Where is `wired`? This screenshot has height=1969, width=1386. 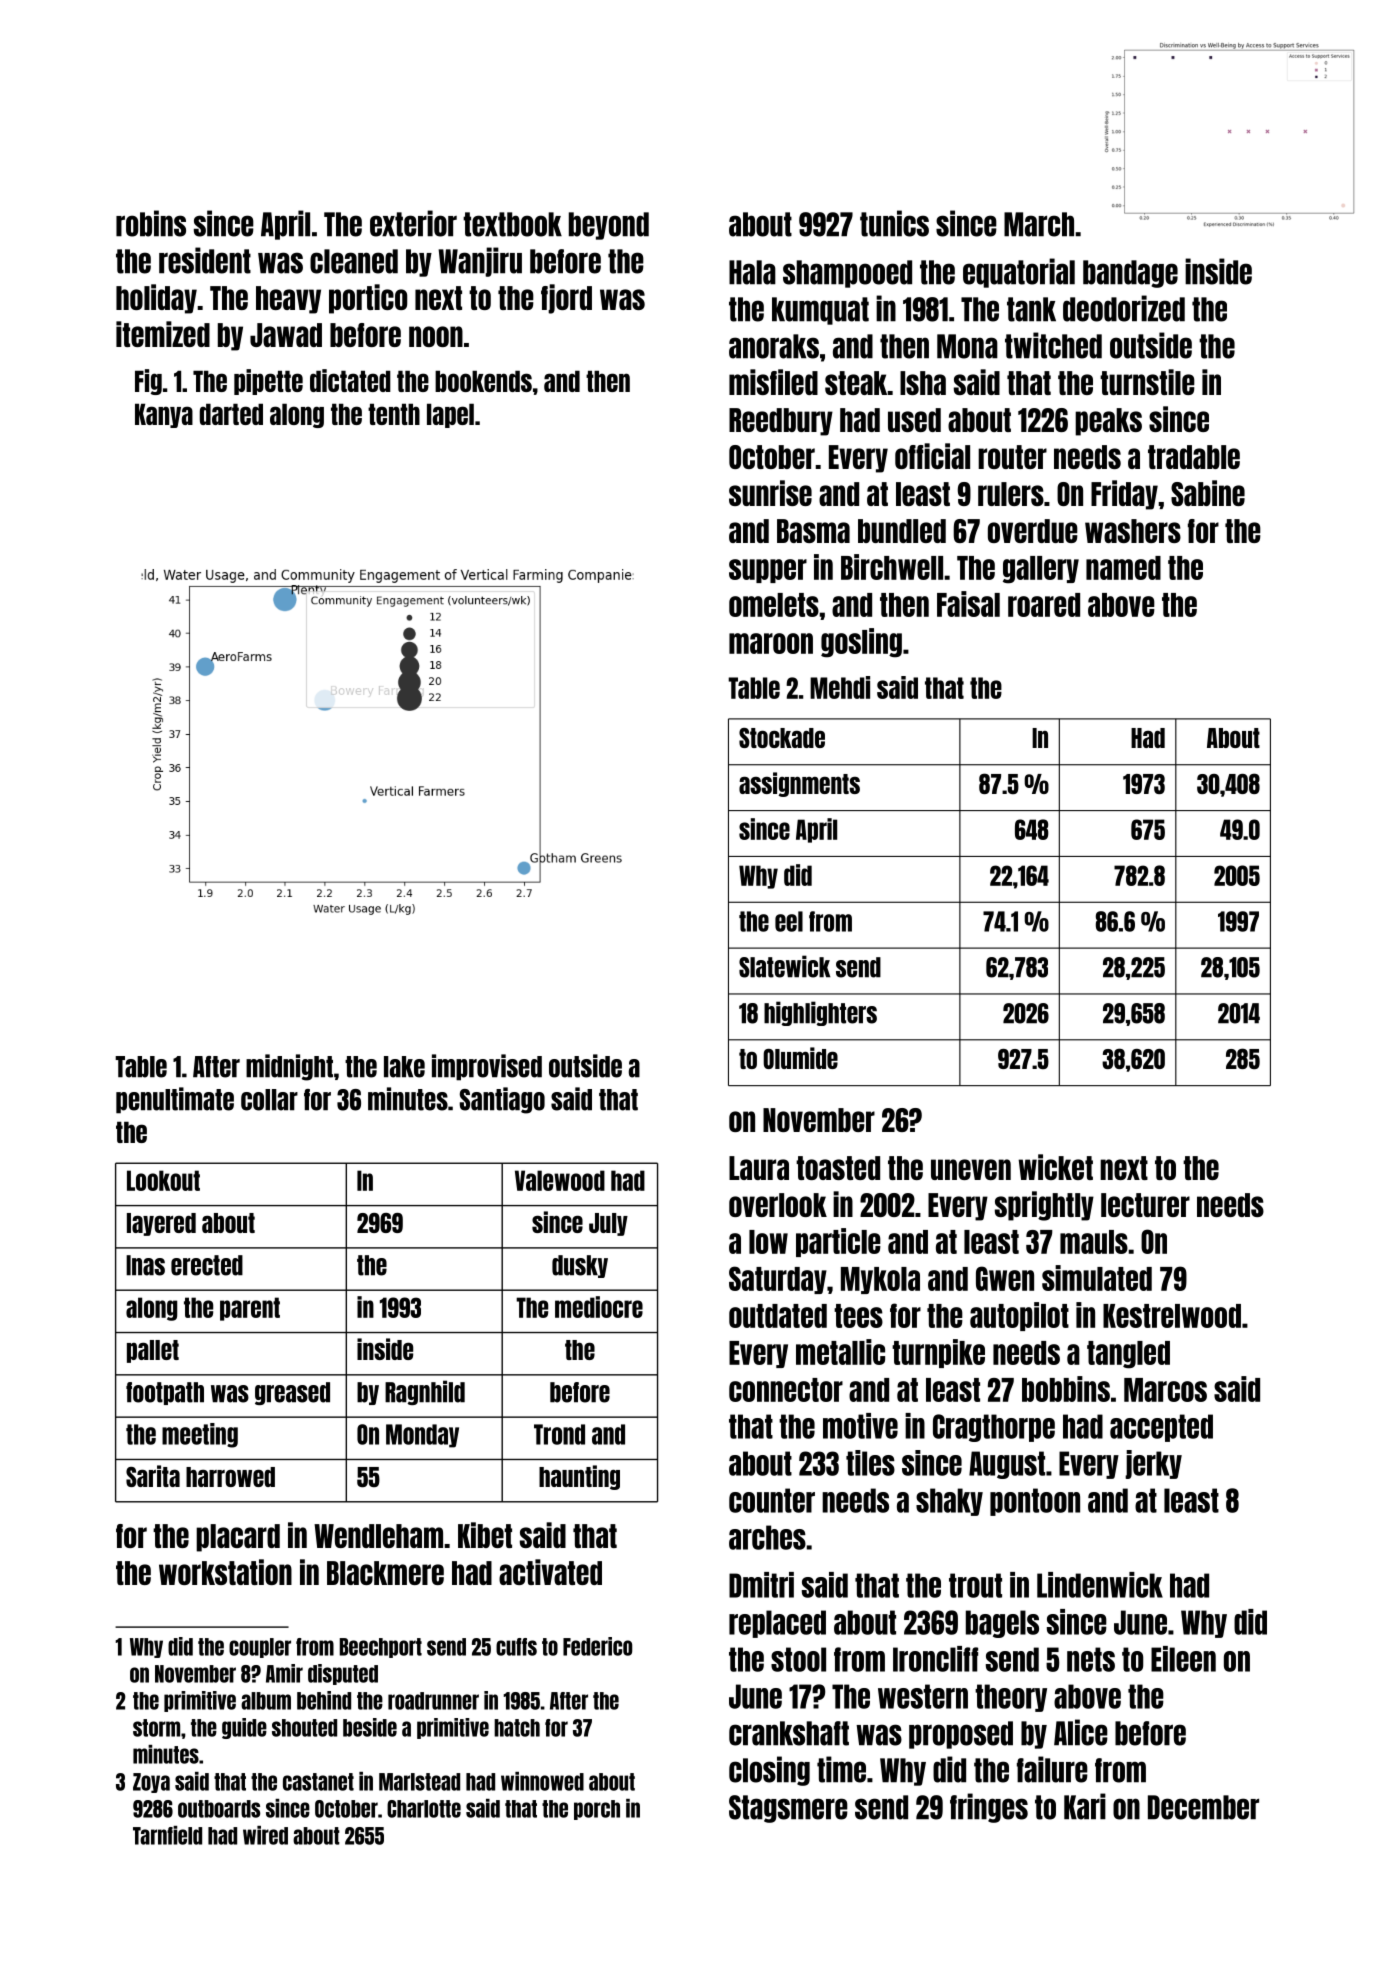 wired is located at coordinates (265, 1835).
